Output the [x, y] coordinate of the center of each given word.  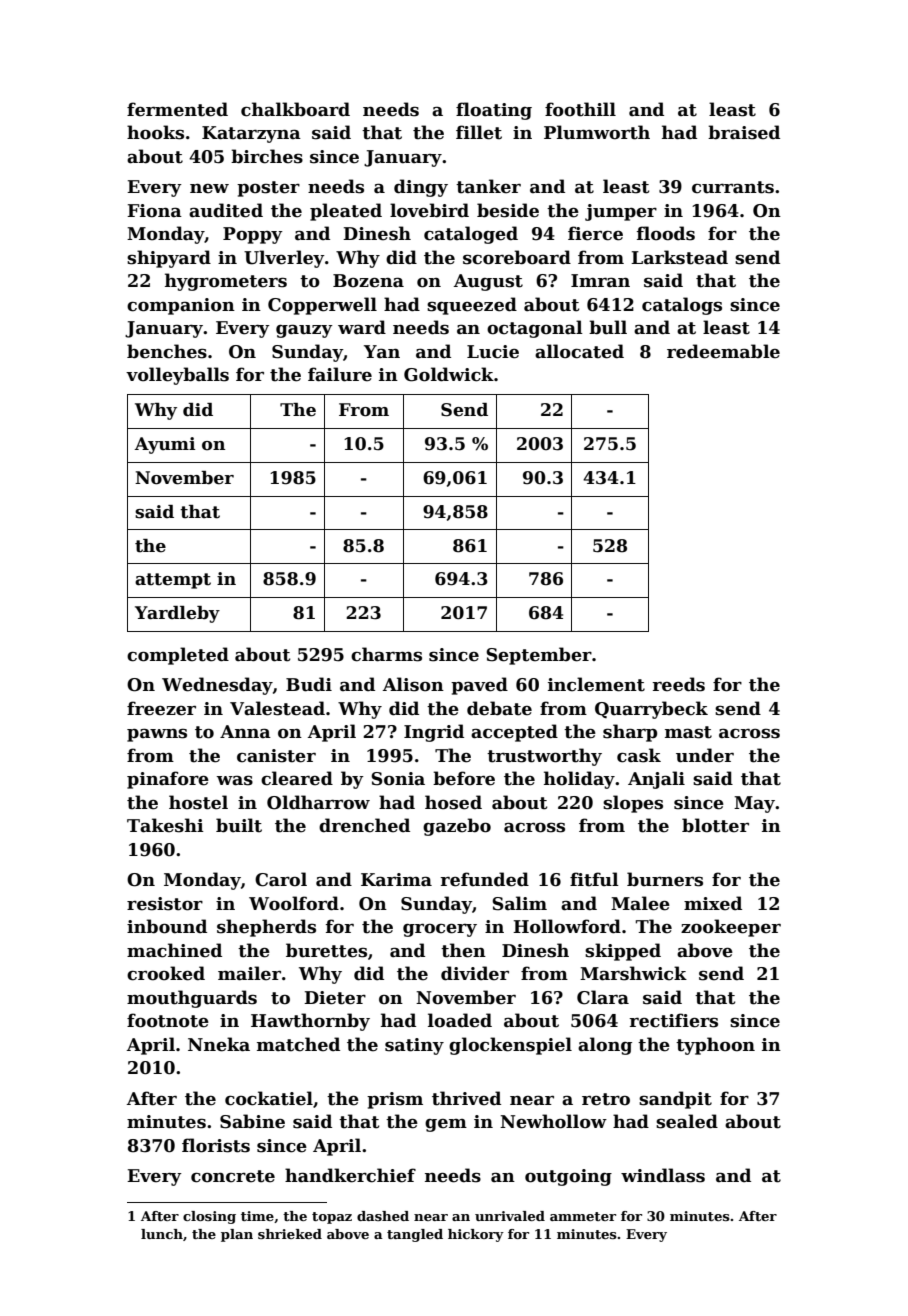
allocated [579, 351]
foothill [580, 109]
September [539, 656]
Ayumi [165, 445]
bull [608, 327]
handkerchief [350, 1175]
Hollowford [567, 926]
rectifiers [673, 1020]
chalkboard [295, 109]
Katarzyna [251, 134]
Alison [413, 684]
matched [298, 1044]
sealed [687, 1121]
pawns [157, 735]
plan [237, 1235]
